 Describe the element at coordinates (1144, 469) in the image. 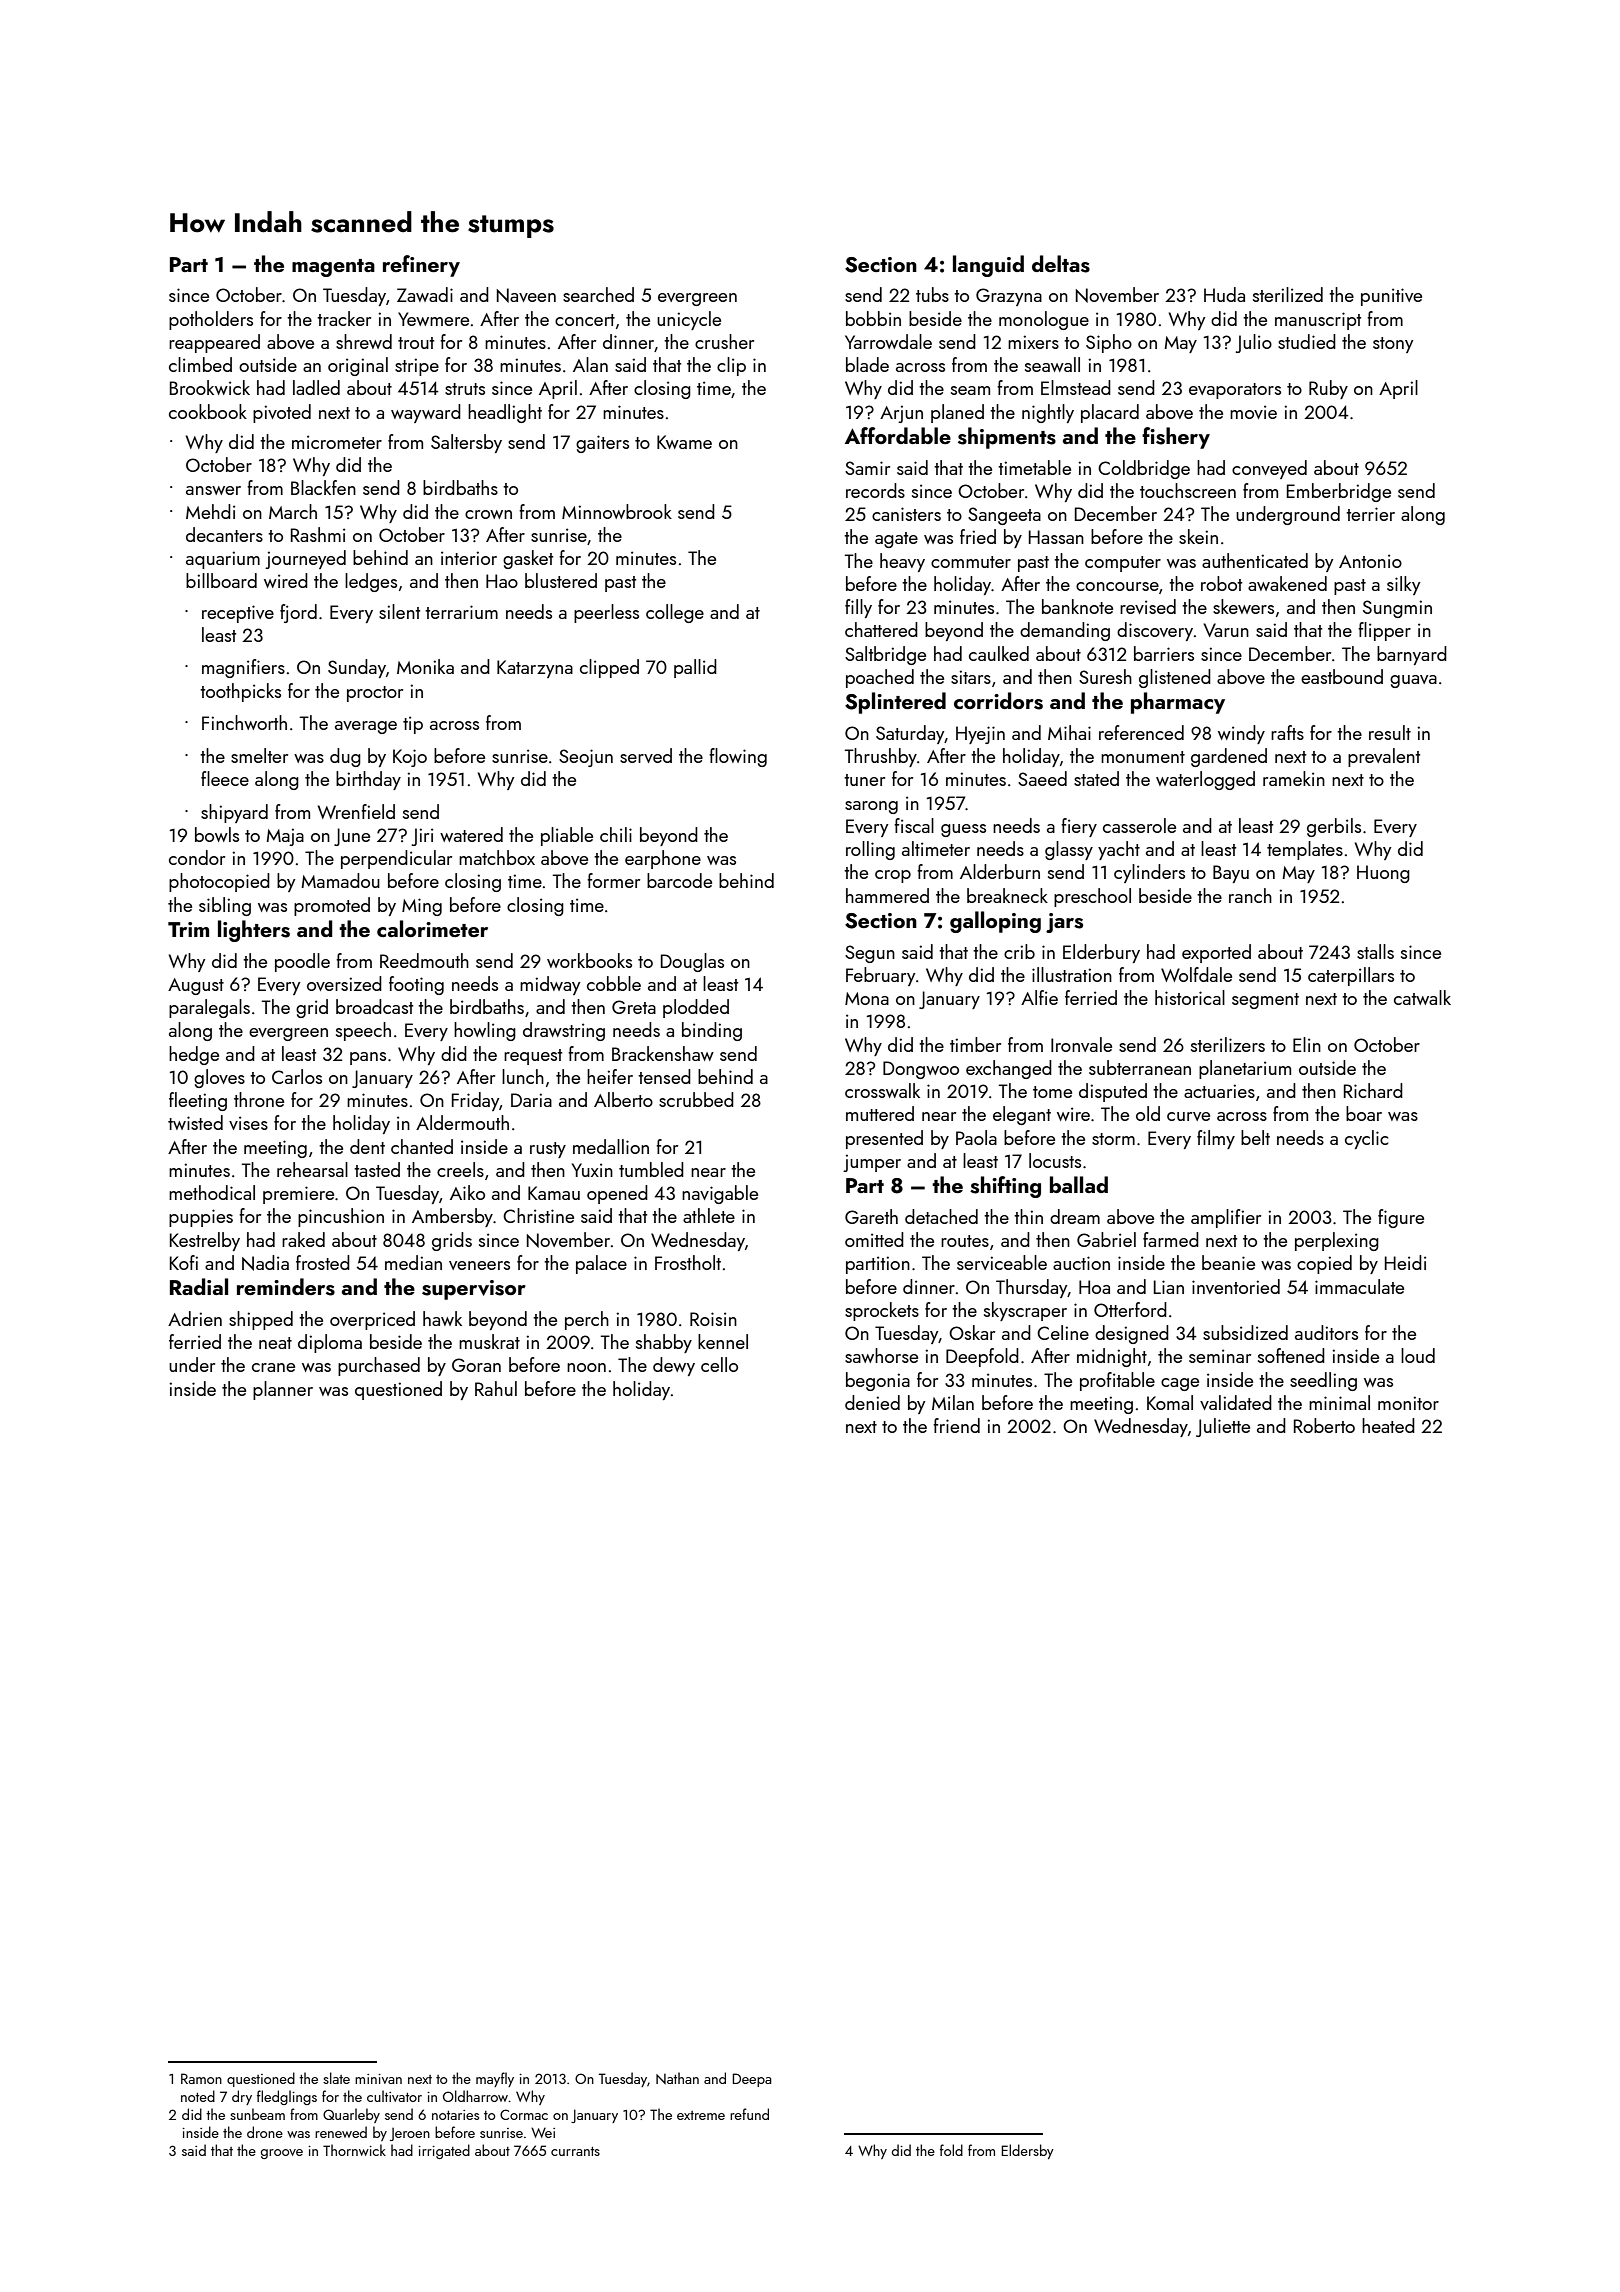

I see `Coldbridge` at that location.
